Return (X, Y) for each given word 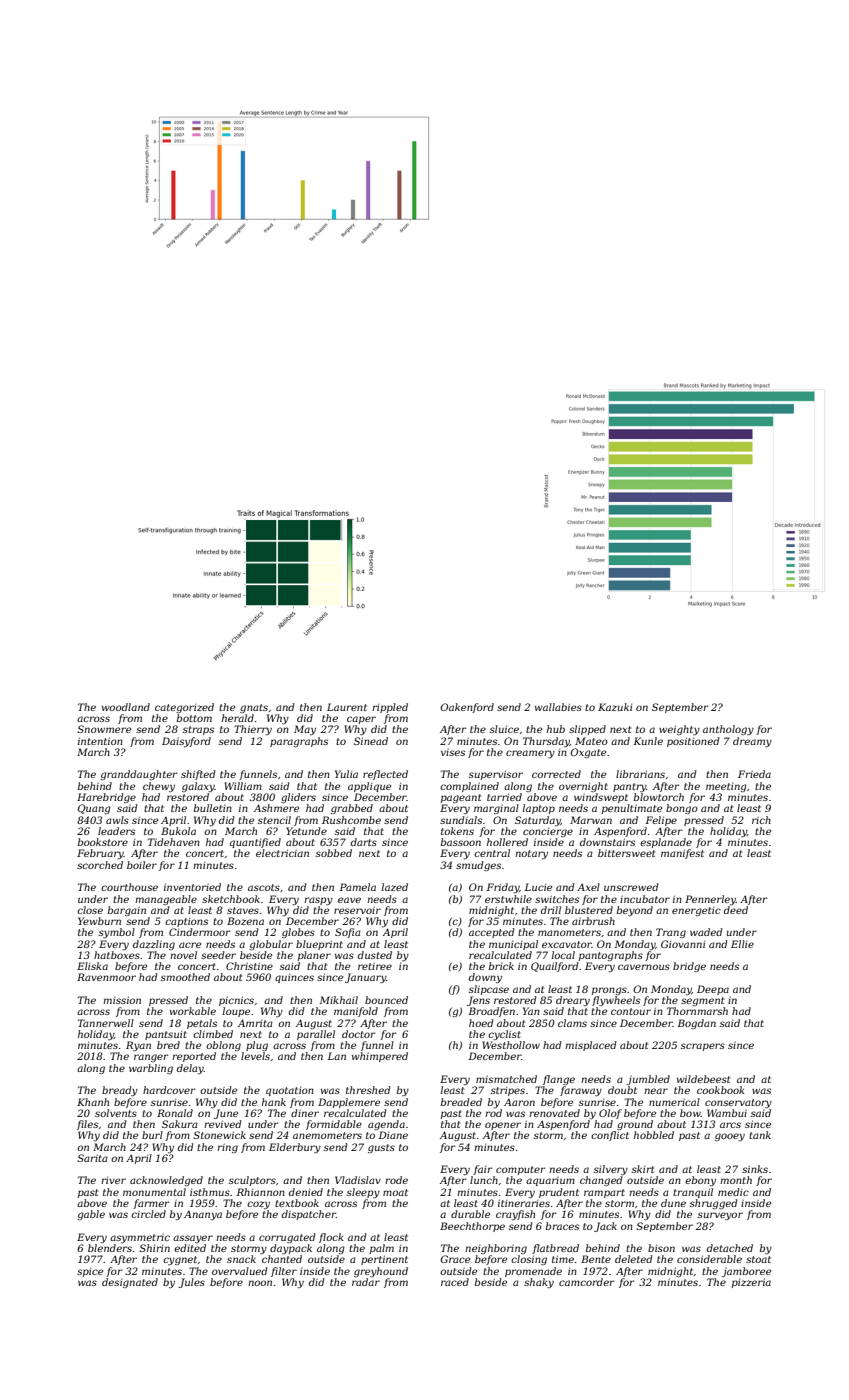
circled (148, 1214)
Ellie (742, 944)
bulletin (213, 808)
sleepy (363, 1193)
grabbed (352, 809)
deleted (633, 1259)
